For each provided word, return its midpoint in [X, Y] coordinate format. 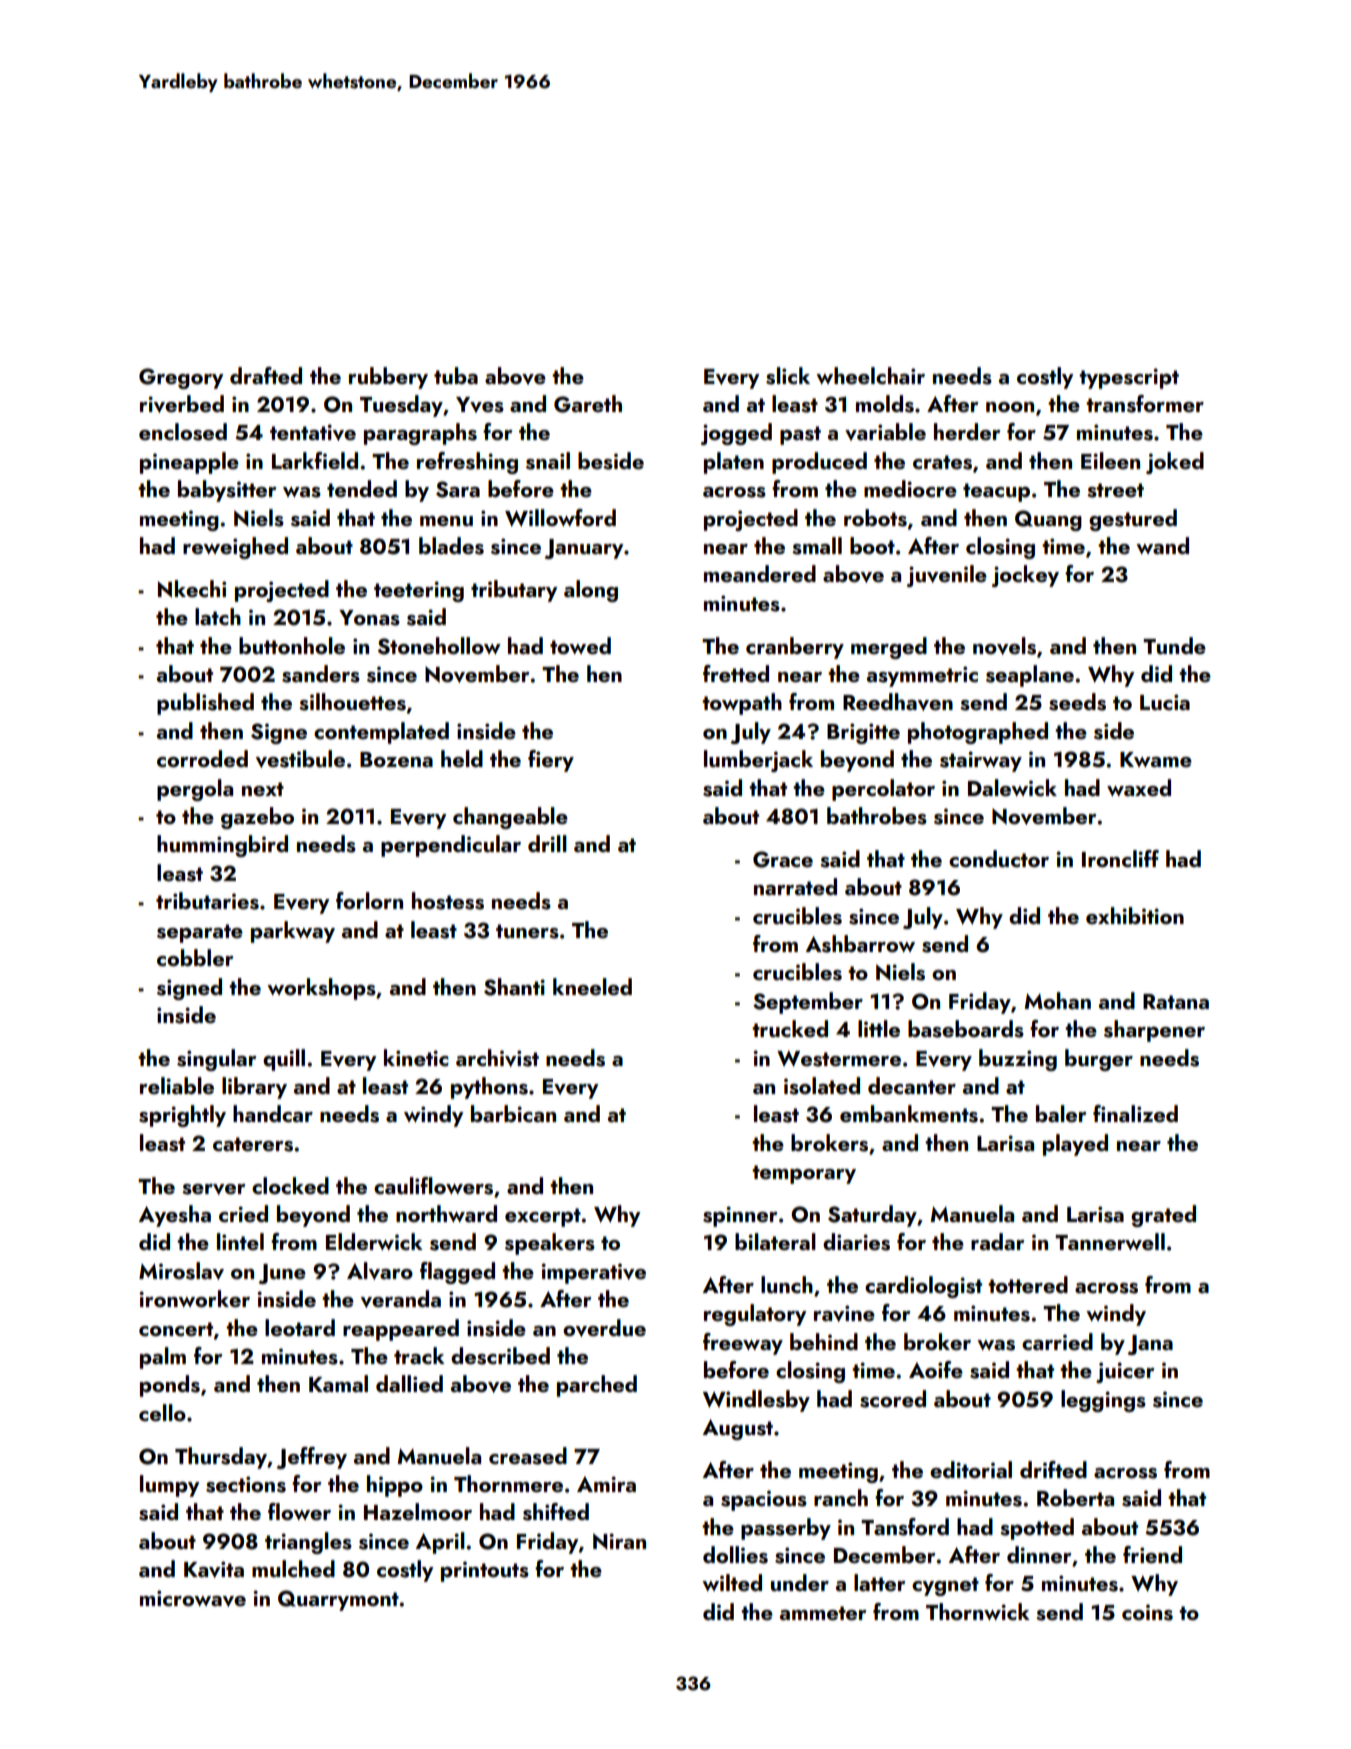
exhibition [1135, 915]
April [440, 1543]
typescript [1129, 378]
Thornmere [508, 1483]
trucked [790, 1028]
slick [788, 376]
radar [998, 1241]
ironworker [194, 1298]
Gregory [181, 378]
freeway [743, 1344]
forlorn [369, 900]
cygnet [945, 1586]
